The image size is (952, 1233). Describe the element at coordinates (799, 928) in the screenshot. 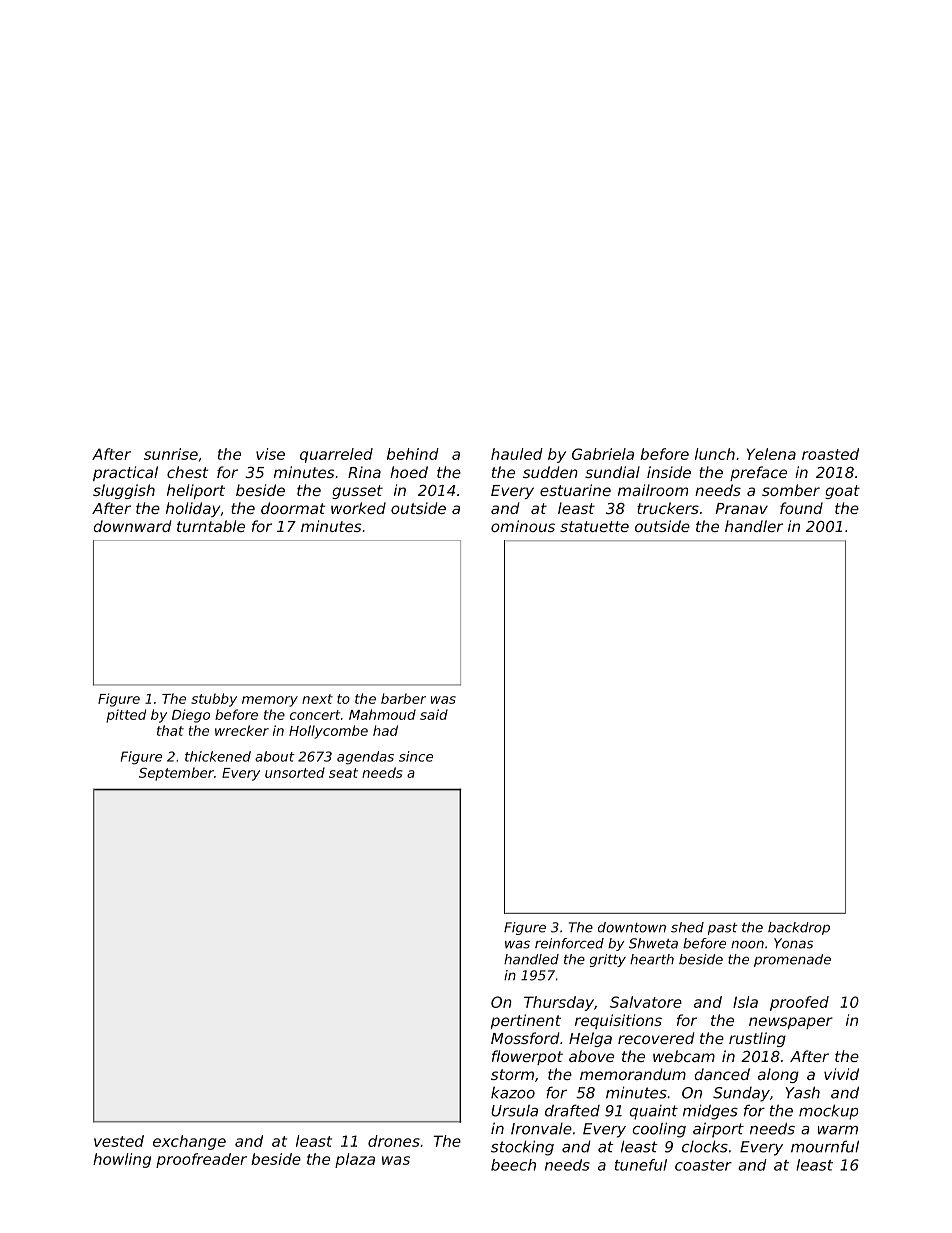

I see `backdrop` at that location.
